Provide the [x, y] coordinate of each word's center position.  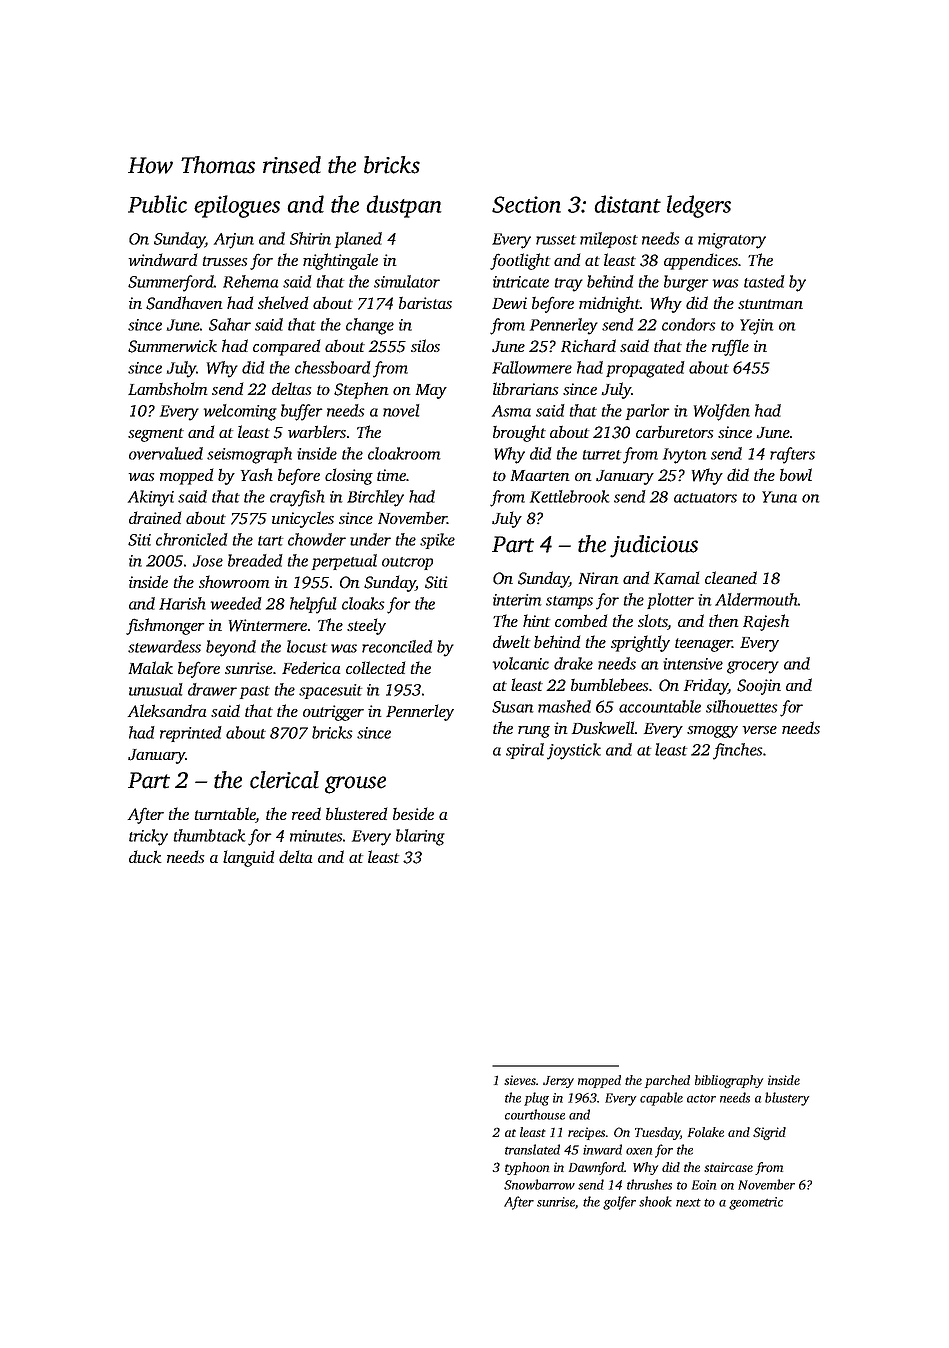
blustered [357, 813]
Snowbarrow [539, 1184]
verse [760, 730]
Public [157, 204]
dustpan [403, 206]
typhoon [527, 1168]
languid [249, 858]
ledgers [699, 206]
